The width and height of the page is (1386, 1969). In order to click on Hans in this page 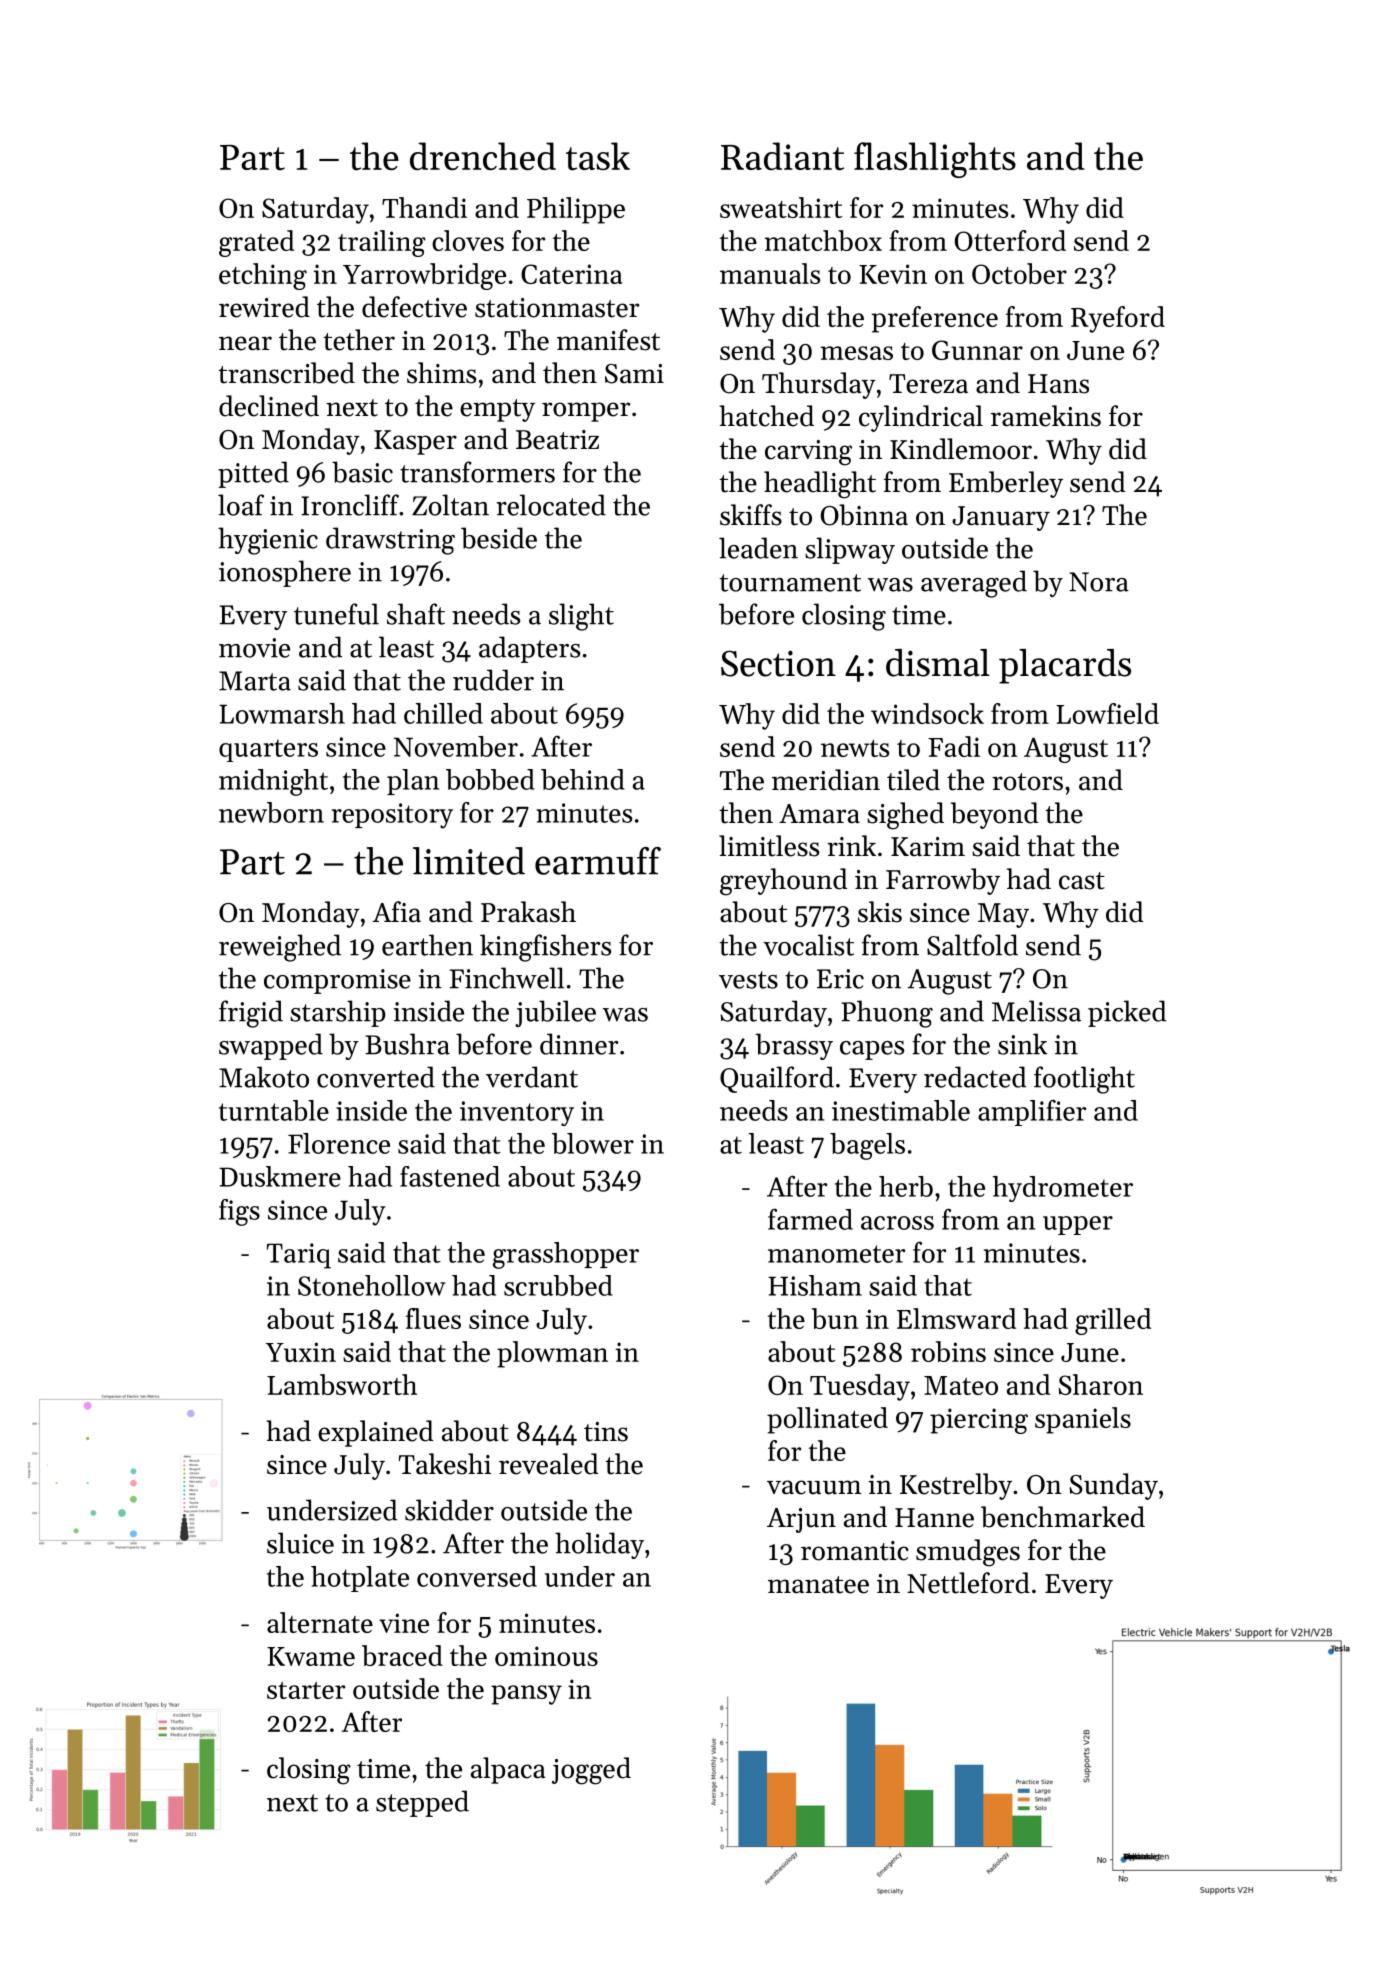, I will do `click(1058, 384)`.
